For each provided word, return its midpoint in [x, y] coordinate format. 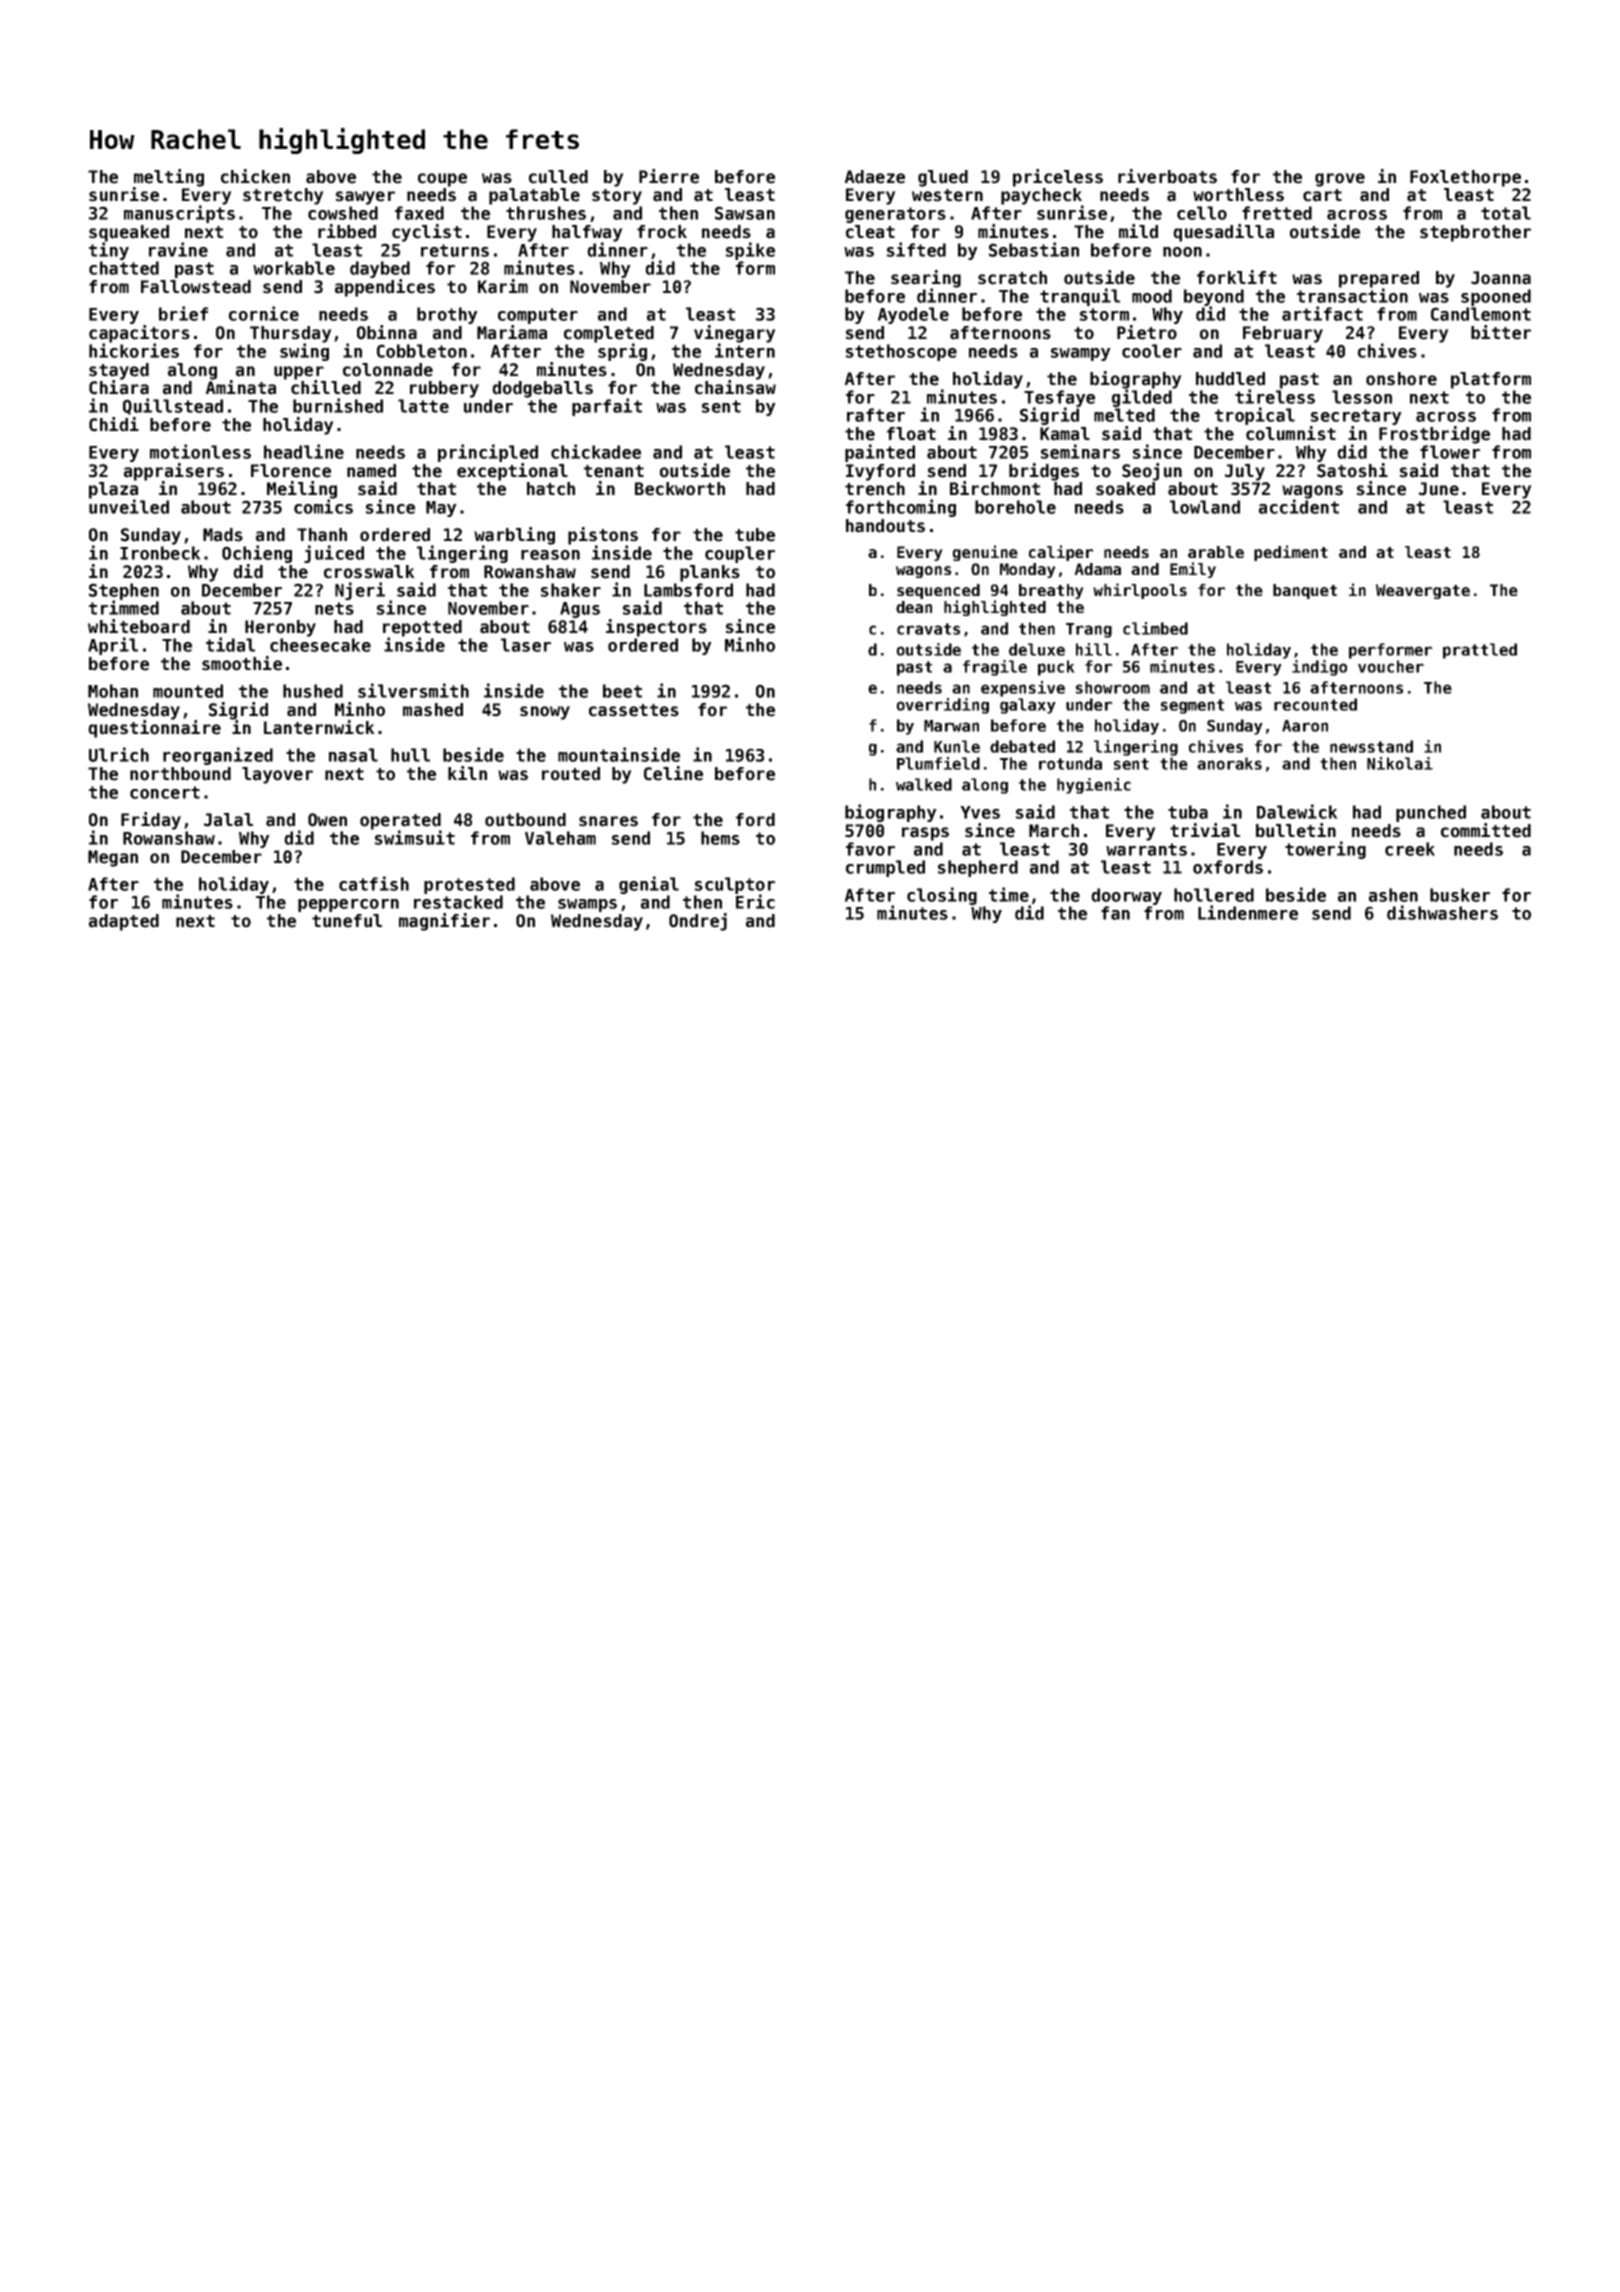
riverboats [1167, 176]
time [1009, 894]
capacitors [139, 334]
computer [538, 316]
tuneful [347, 921]
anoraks [1229, 763]
